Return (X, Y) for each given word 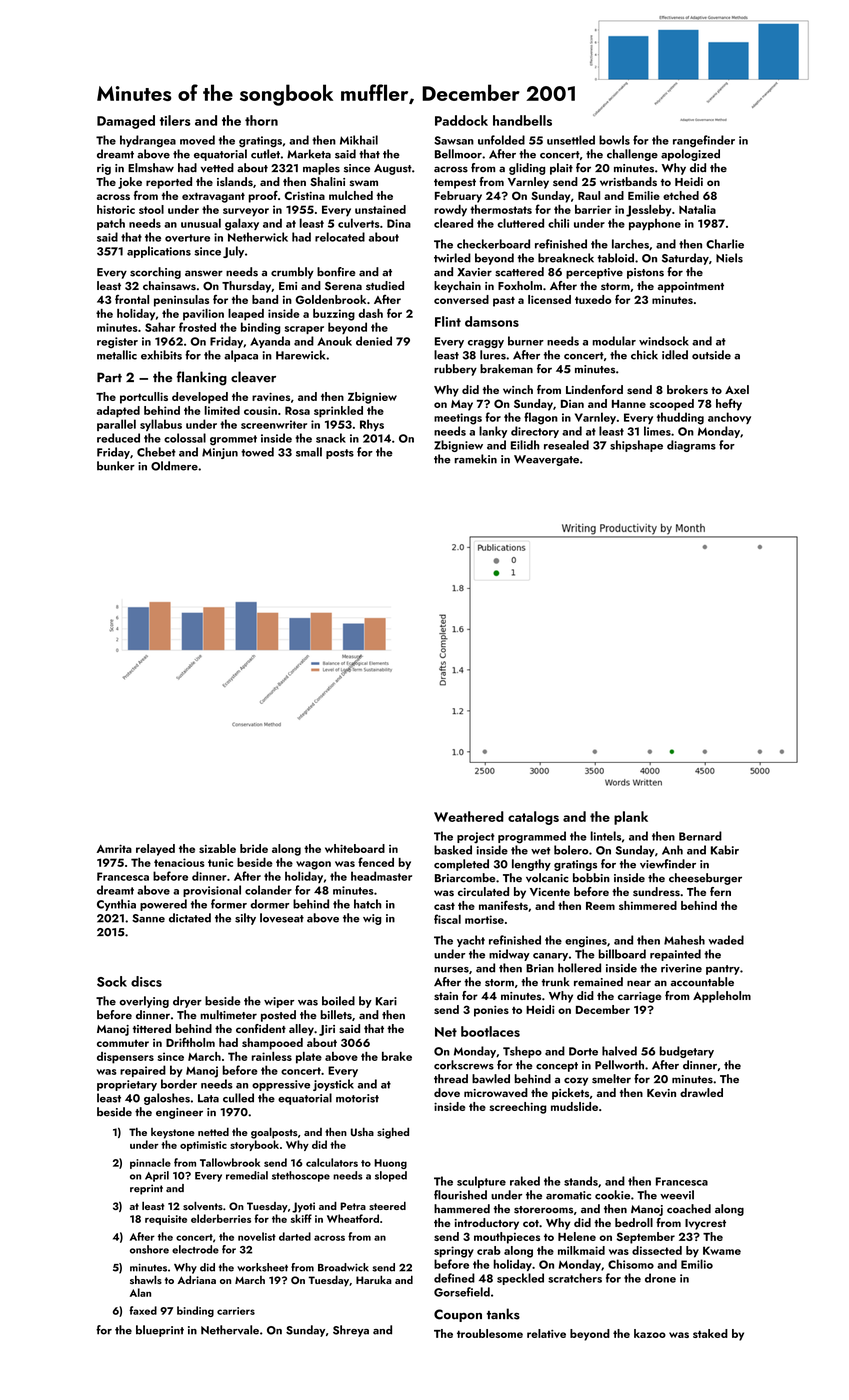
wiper (279, 1002)
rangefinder (704, 141)
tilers (175, 120)
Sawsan (454, 140)
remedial (247, 1175)
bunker (116, 466)
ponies (491, 1011)
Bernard (700, 836)
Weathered (469, 816)
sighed (393, 1133)
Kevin (661, 1093)
